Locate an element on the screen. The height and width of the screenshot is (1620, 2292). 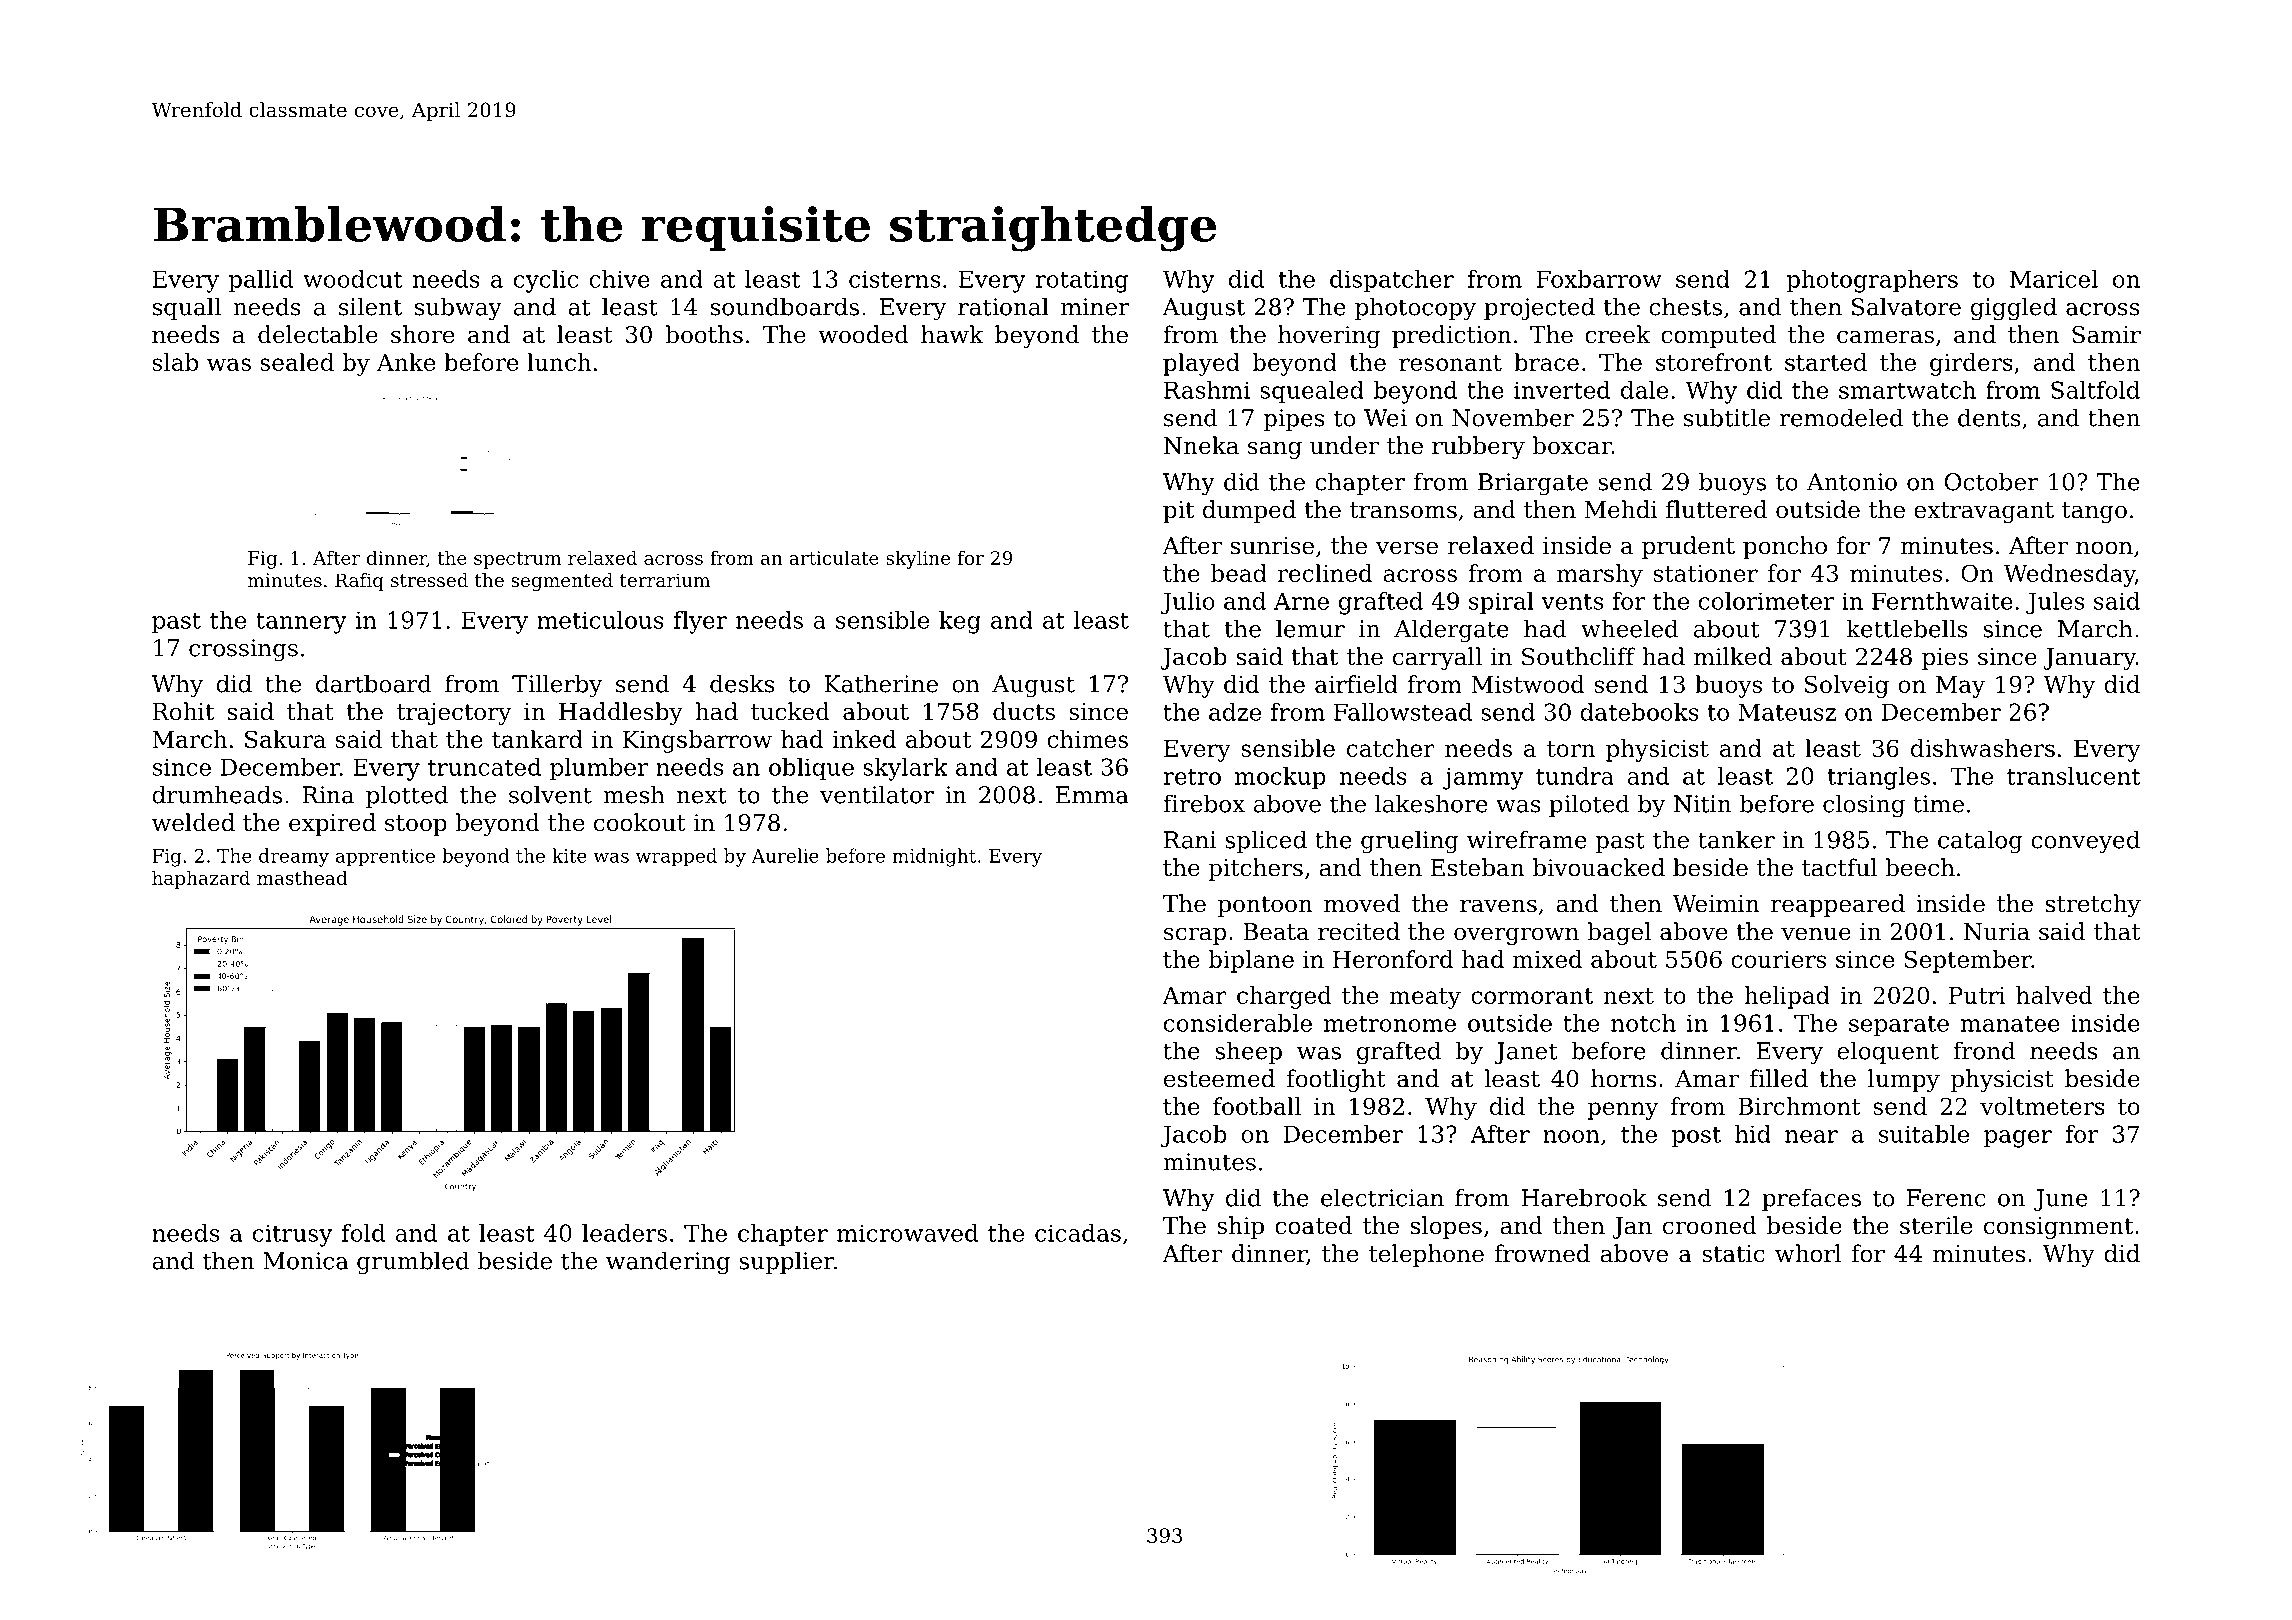
plotted is located at coordinates (407, 796).
